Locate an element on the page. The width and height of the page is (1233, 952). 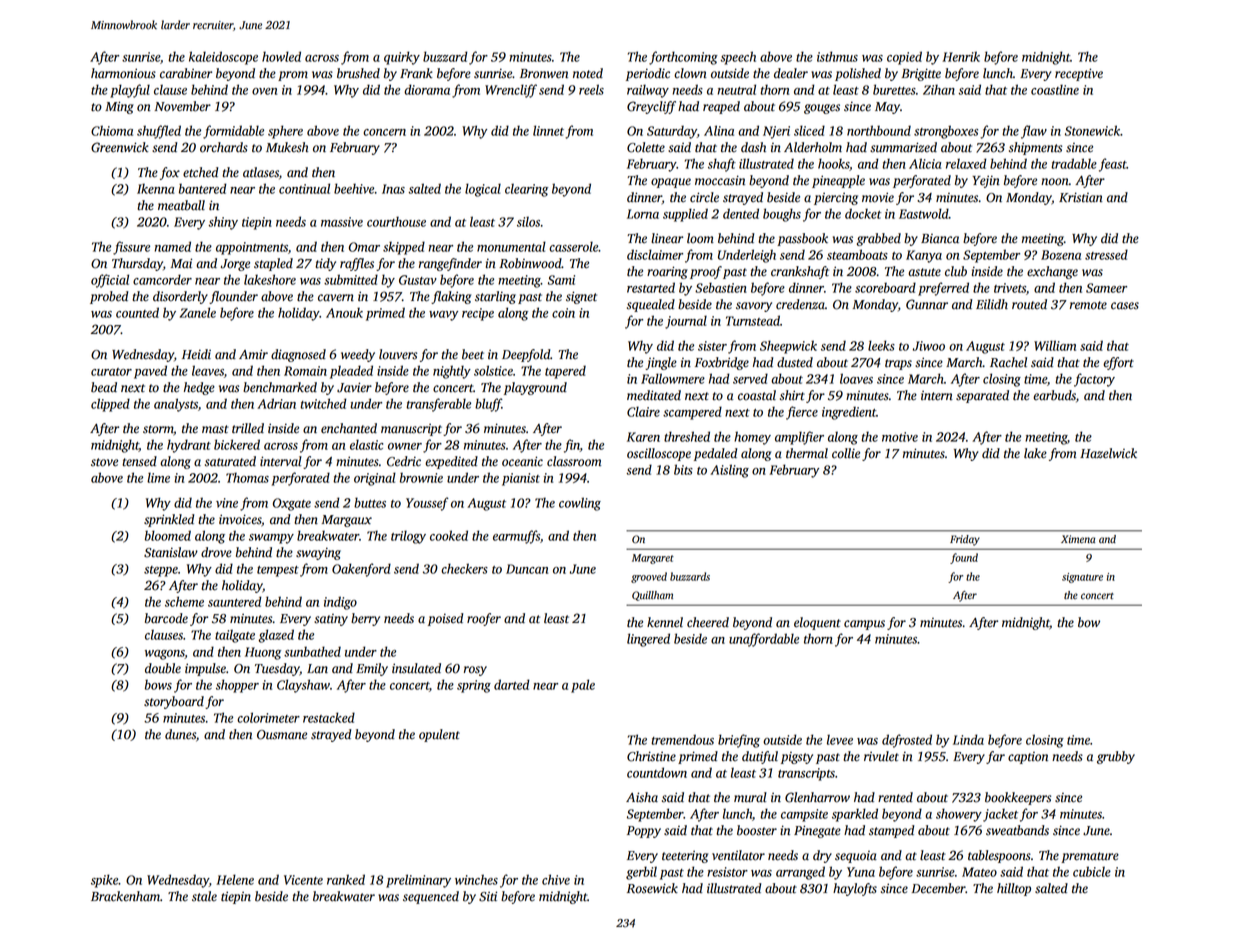
playful is located at coordinates (130, 91).
